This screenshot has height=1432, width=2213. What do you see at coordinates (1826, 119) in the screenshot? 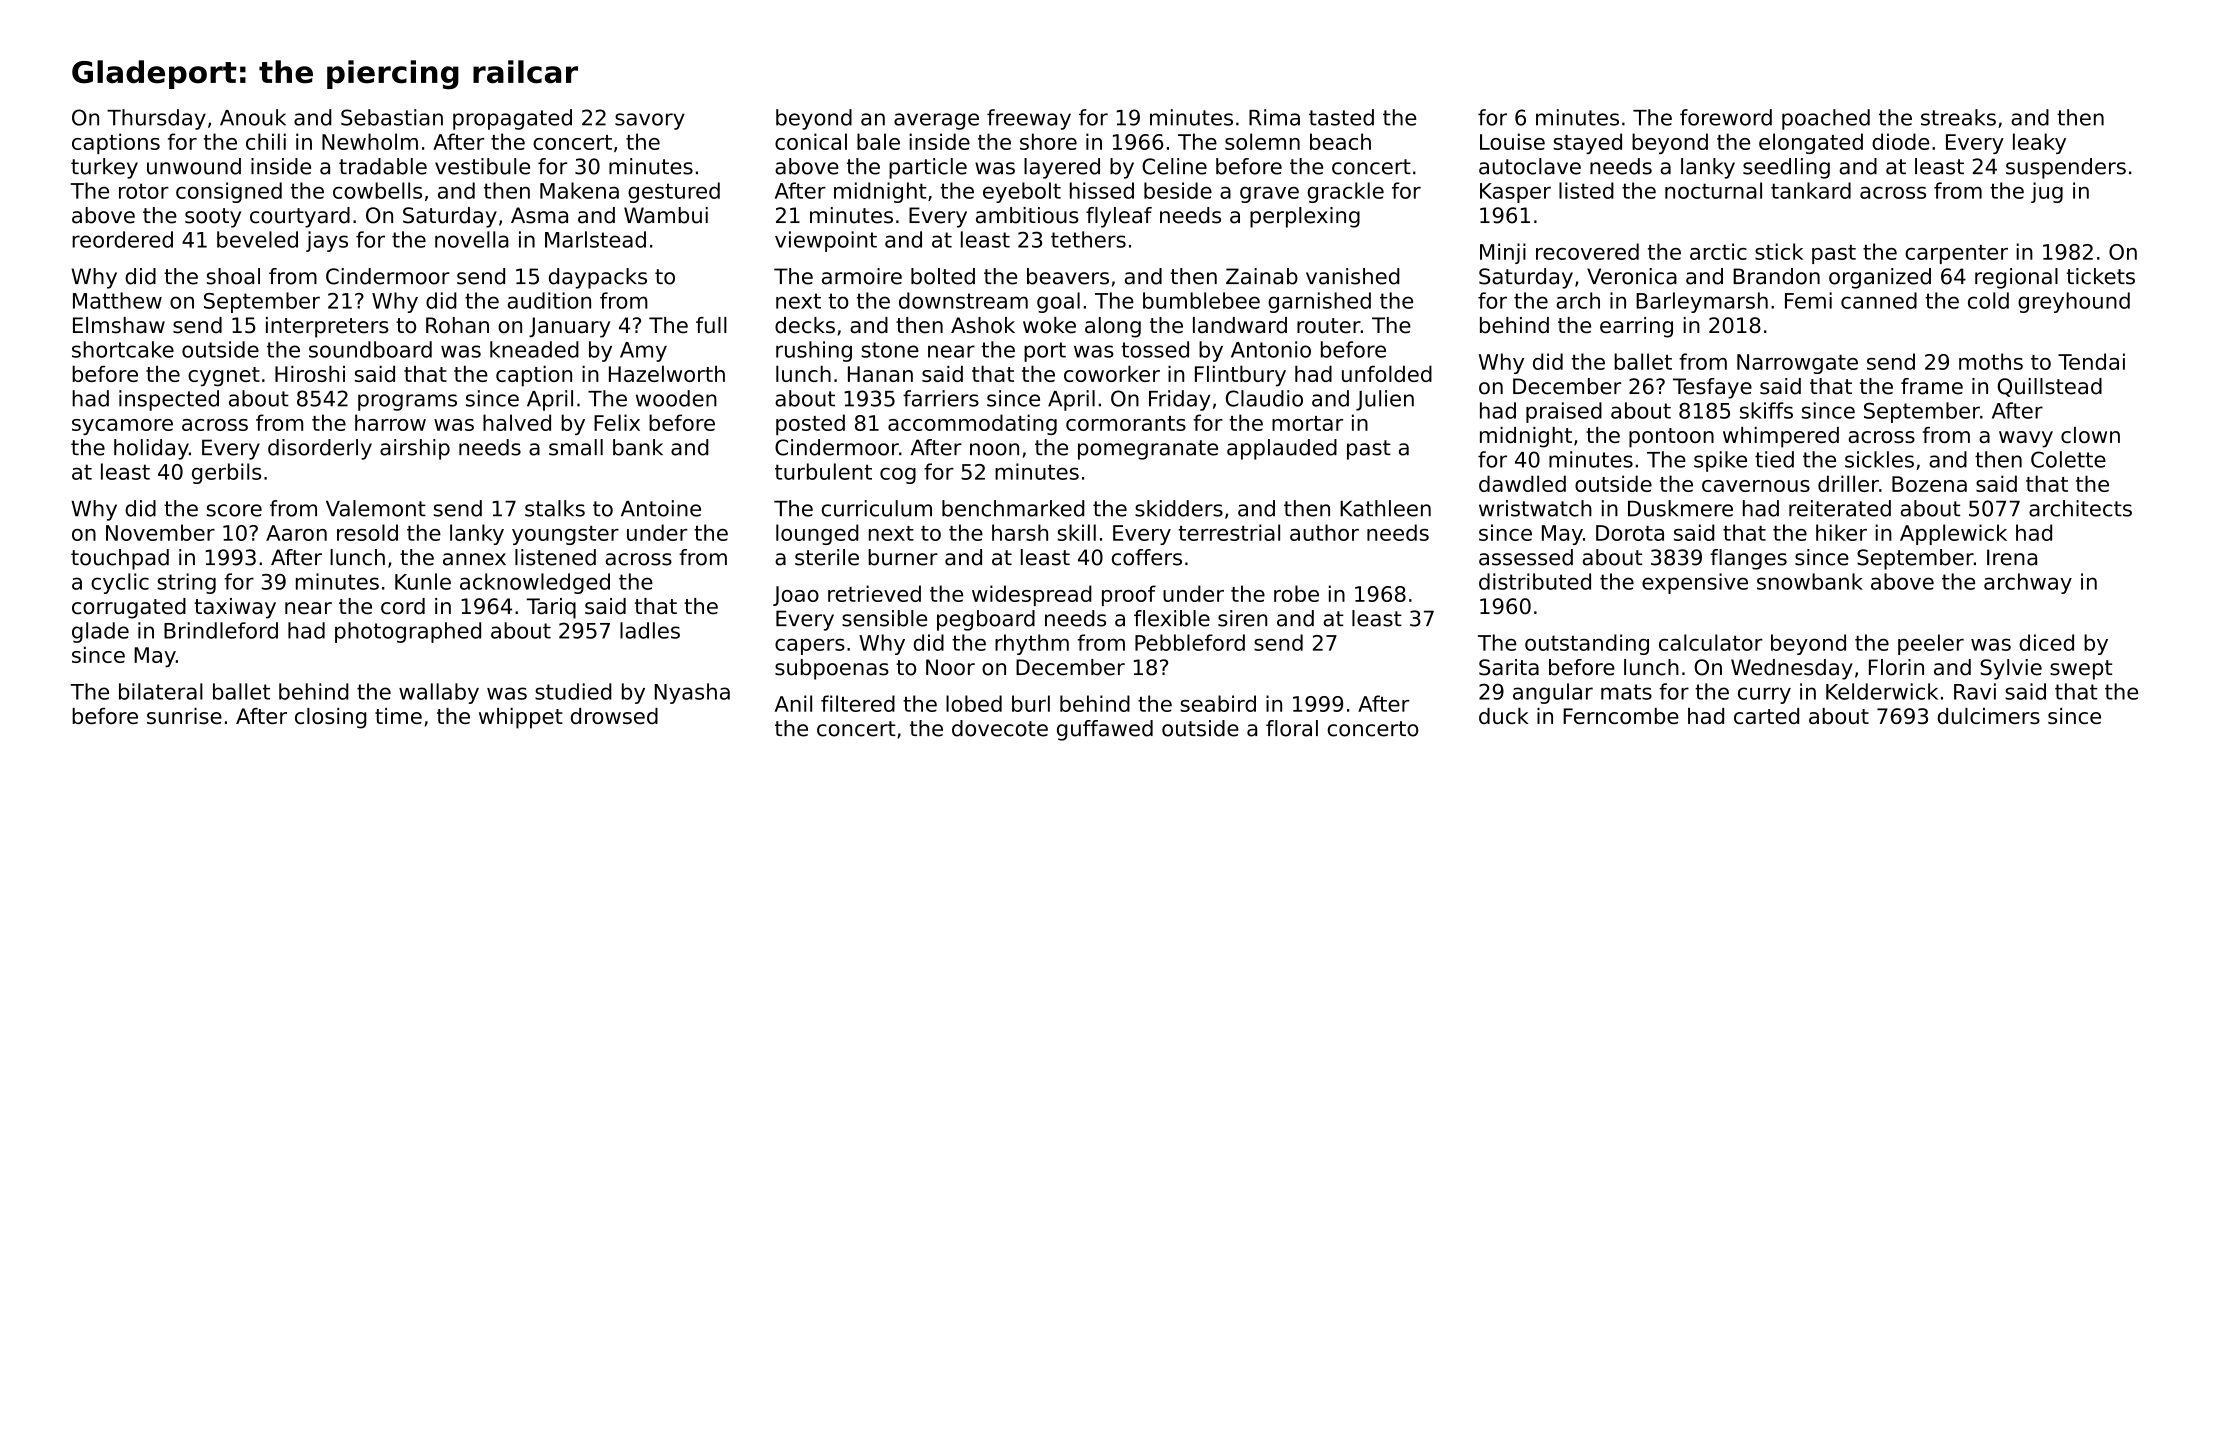
I see `poached` at bounding box center [1826, 119].
